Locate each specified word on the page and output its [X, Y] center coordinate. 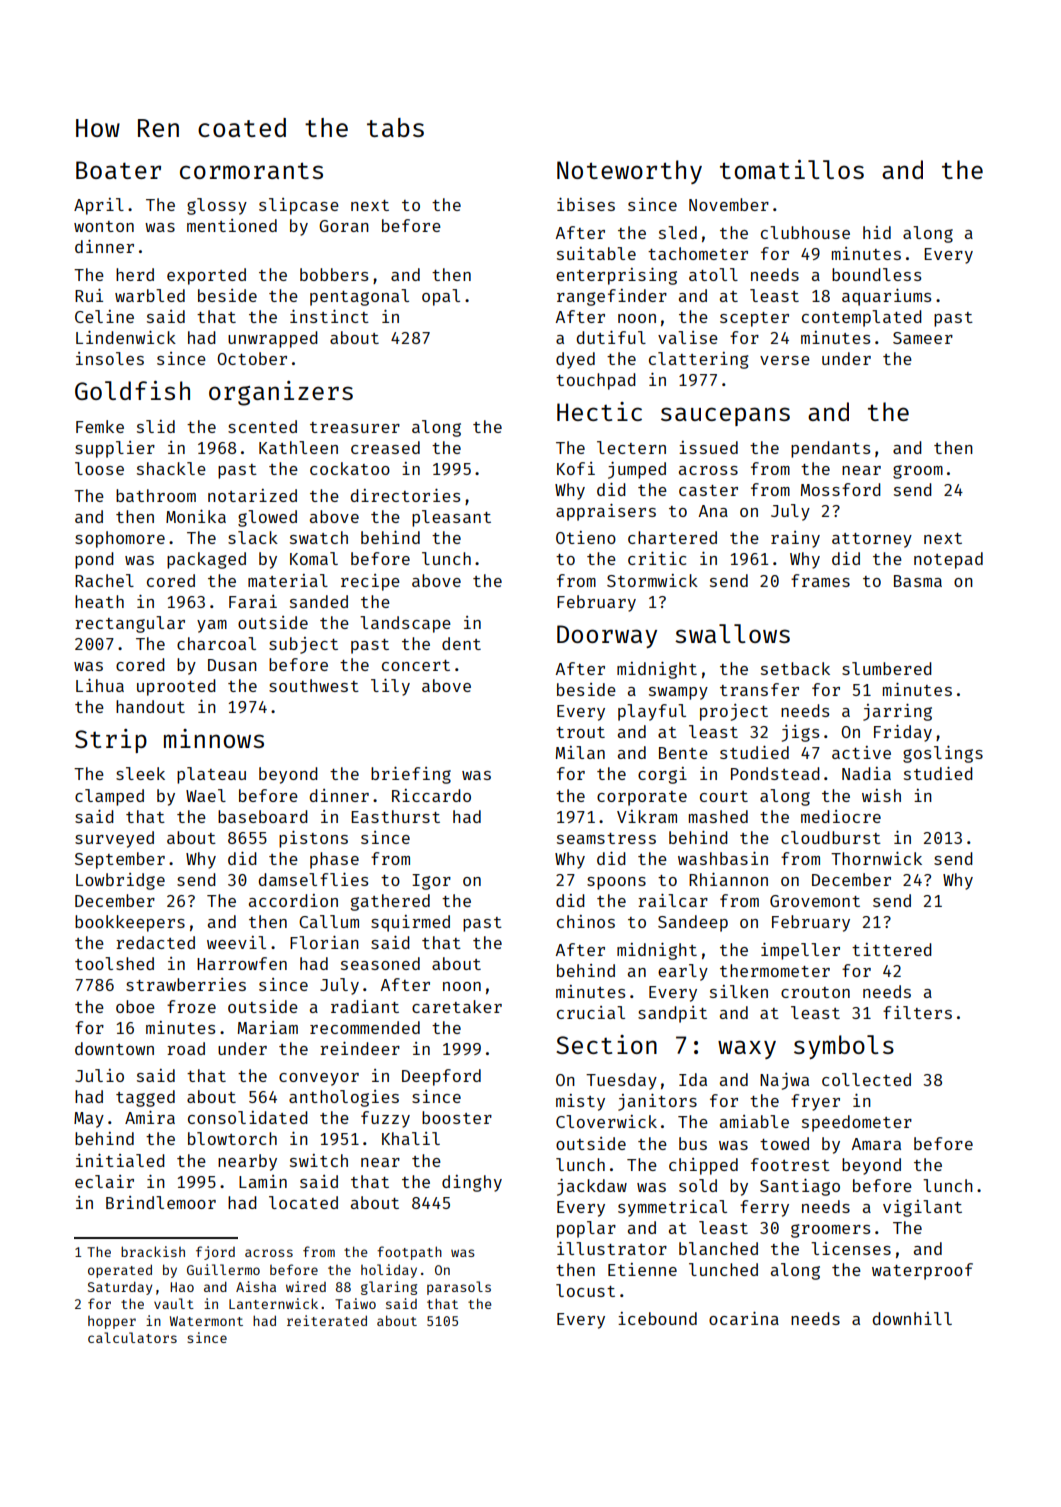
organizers [281, 393]
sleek [140, 773]
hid [877, 232]
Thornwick [876, 858]
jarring [897, 712]
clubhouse [805, 232]
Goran [344, 226]
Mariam [268, 1027]
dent [461, 643]
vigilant [922, 1208]
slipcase [299, 206]
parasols [459, 1288]
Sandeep [693, 923]
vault [174, 1303]
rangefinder [612, 297]
